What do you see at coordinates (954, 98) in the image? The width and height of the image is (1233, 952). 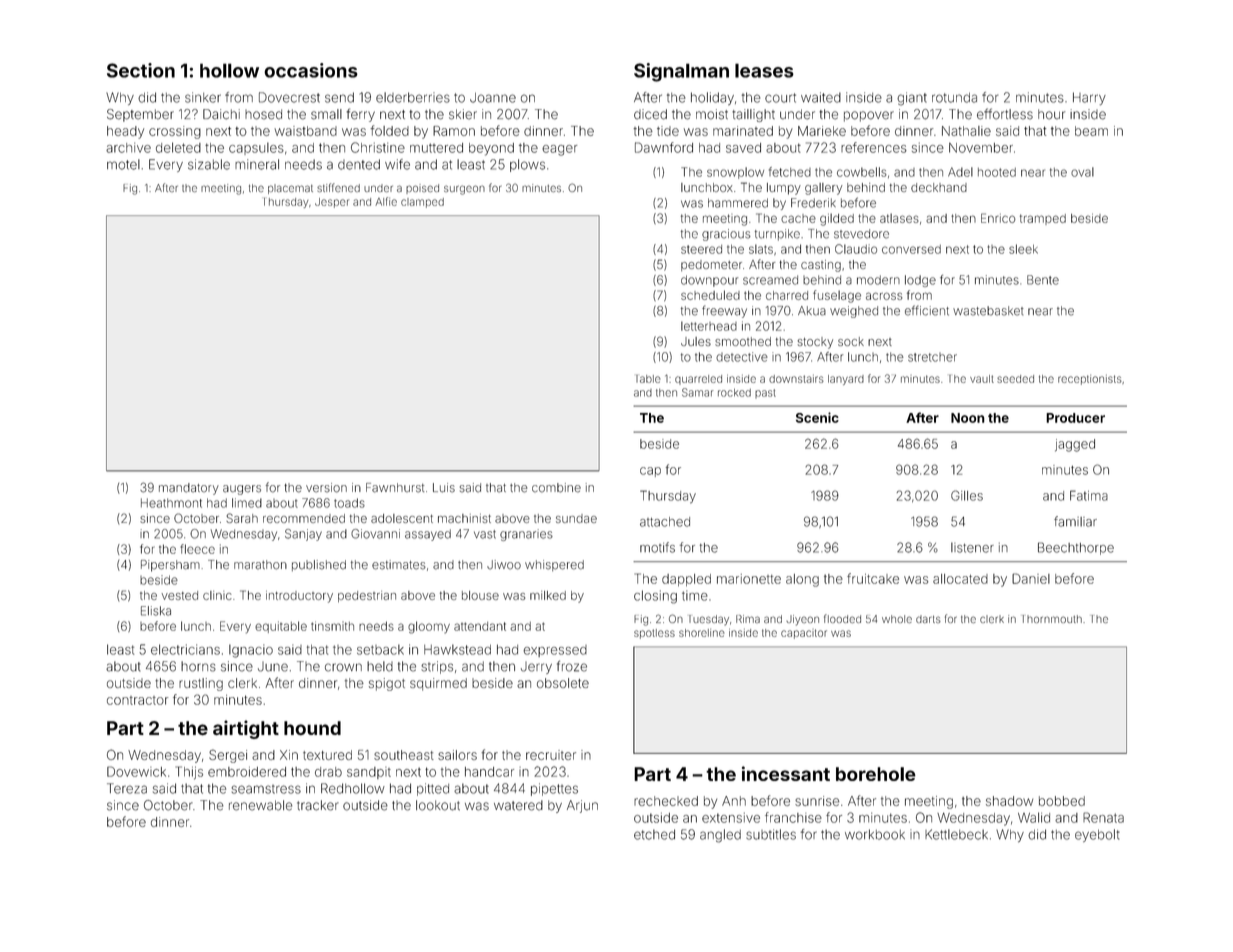 I see `rotunda` at bounding box center [954, 98].
